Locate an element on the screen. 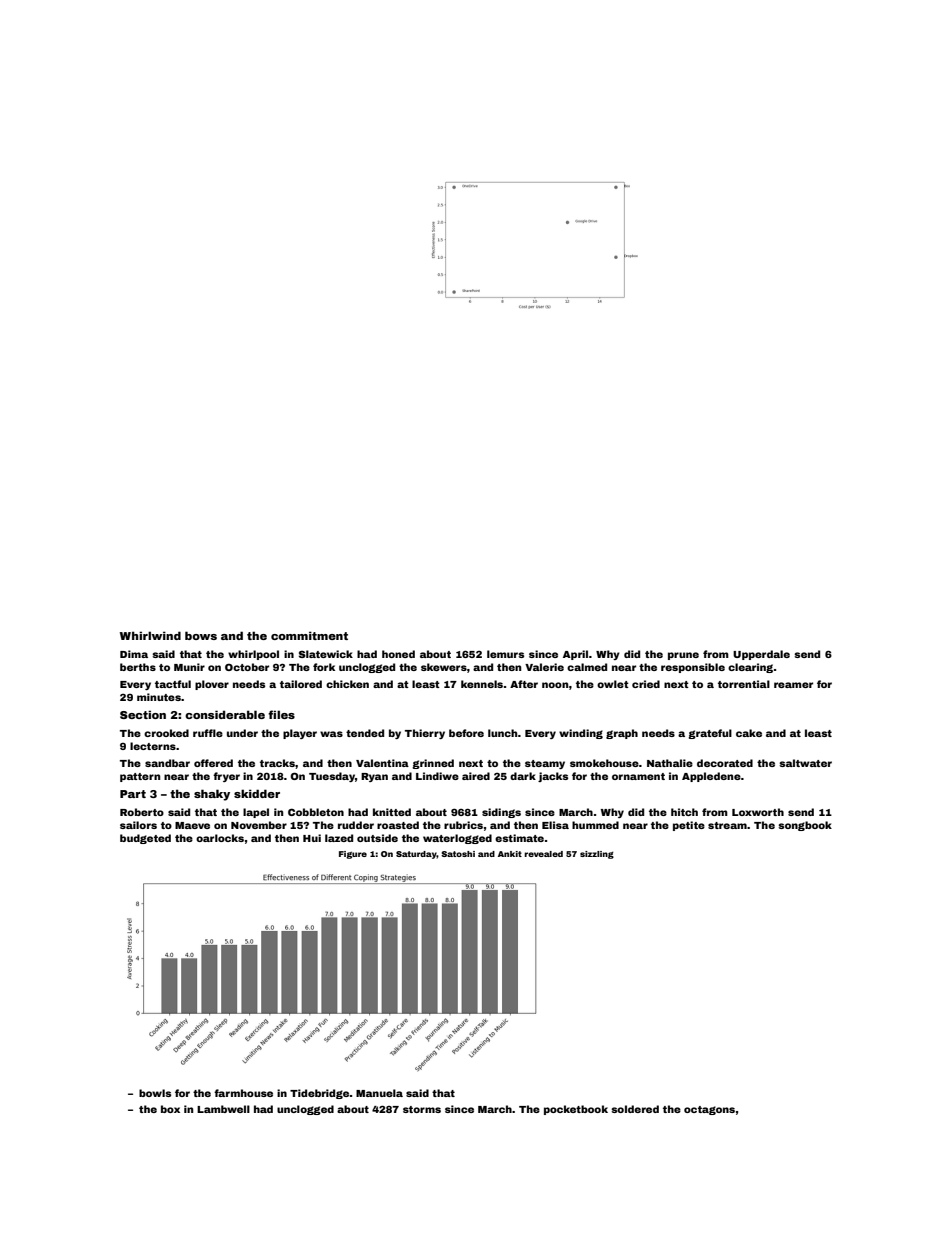 The image size is (952, 1233). bowls is located at coordinates (155, 1093).
